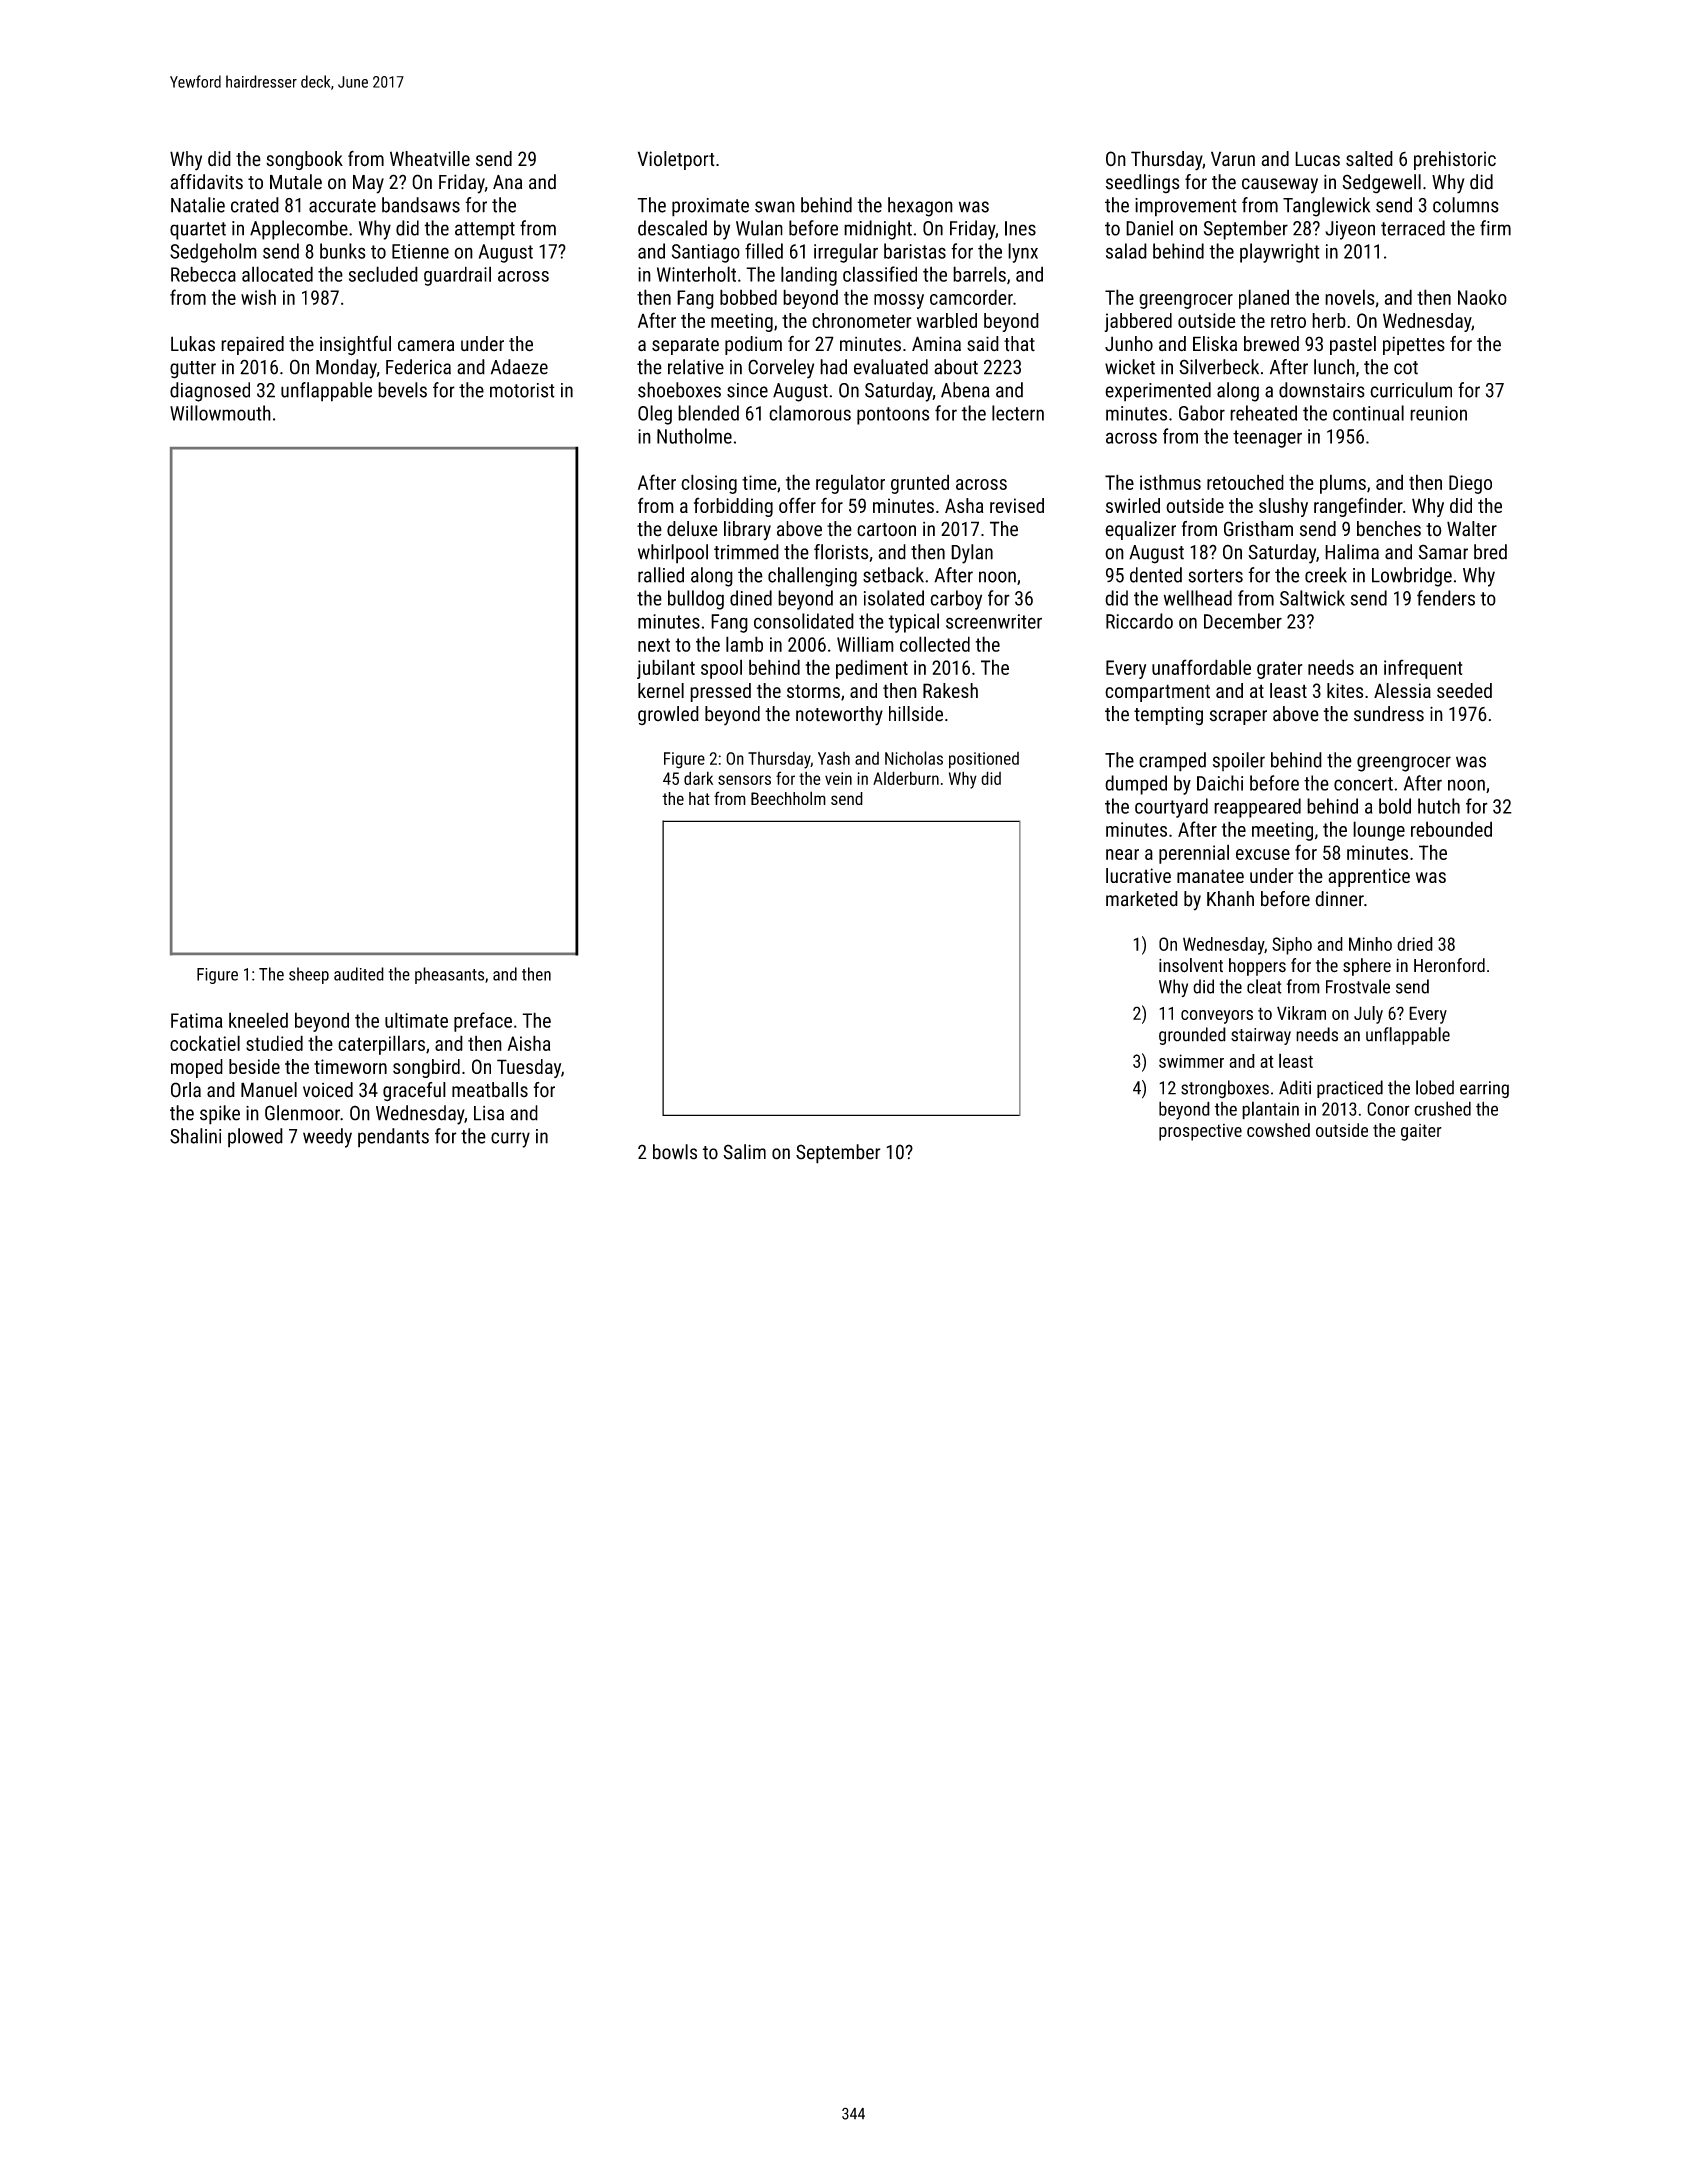 This screenshot has height=2178, width=1683. Describe the element at coordinates (744, 1152) in the screenshot. I see `Salim` at that location.
